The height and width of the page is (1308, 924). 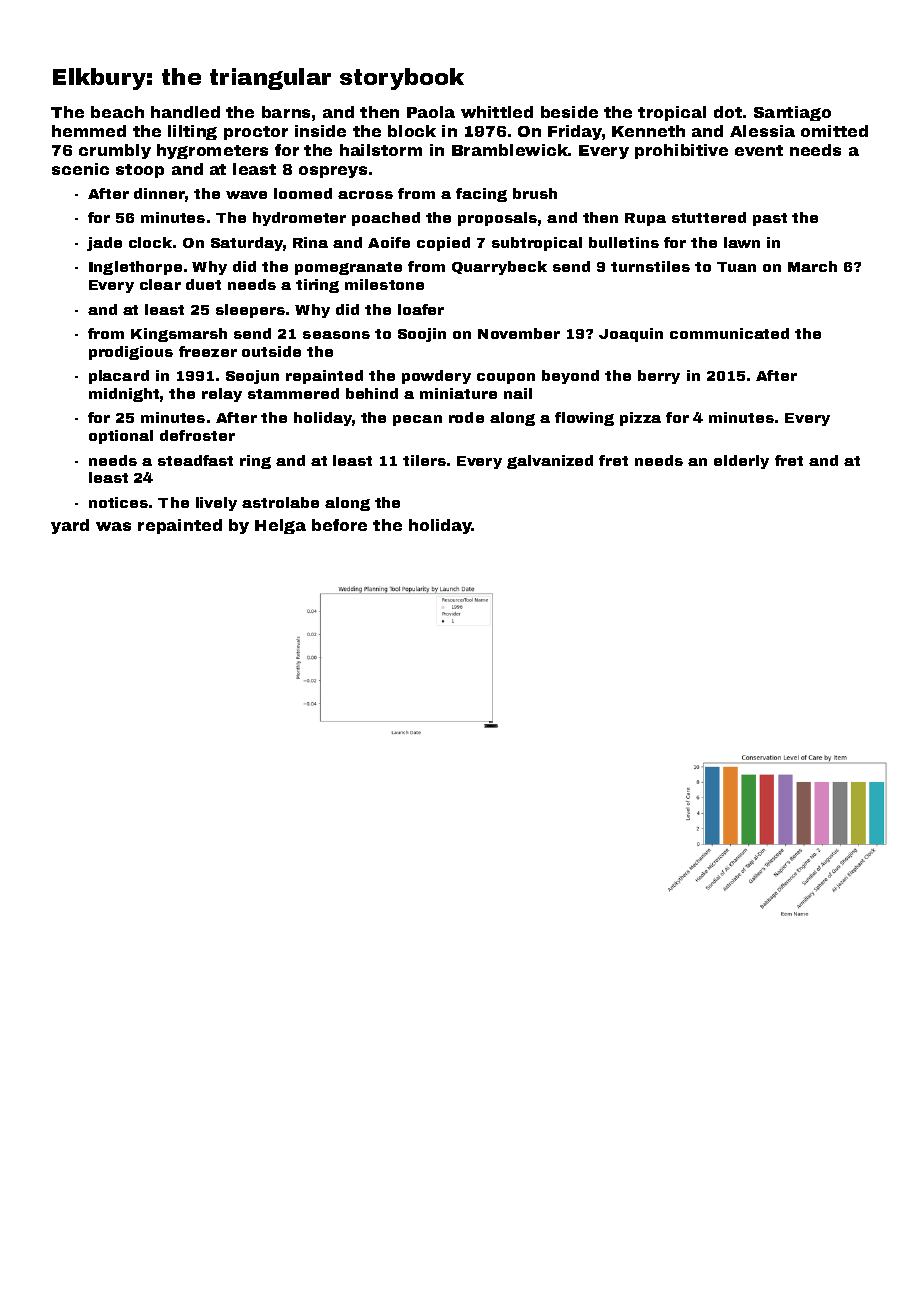 I want to click on Soojin, so click(x=422, y=335).
